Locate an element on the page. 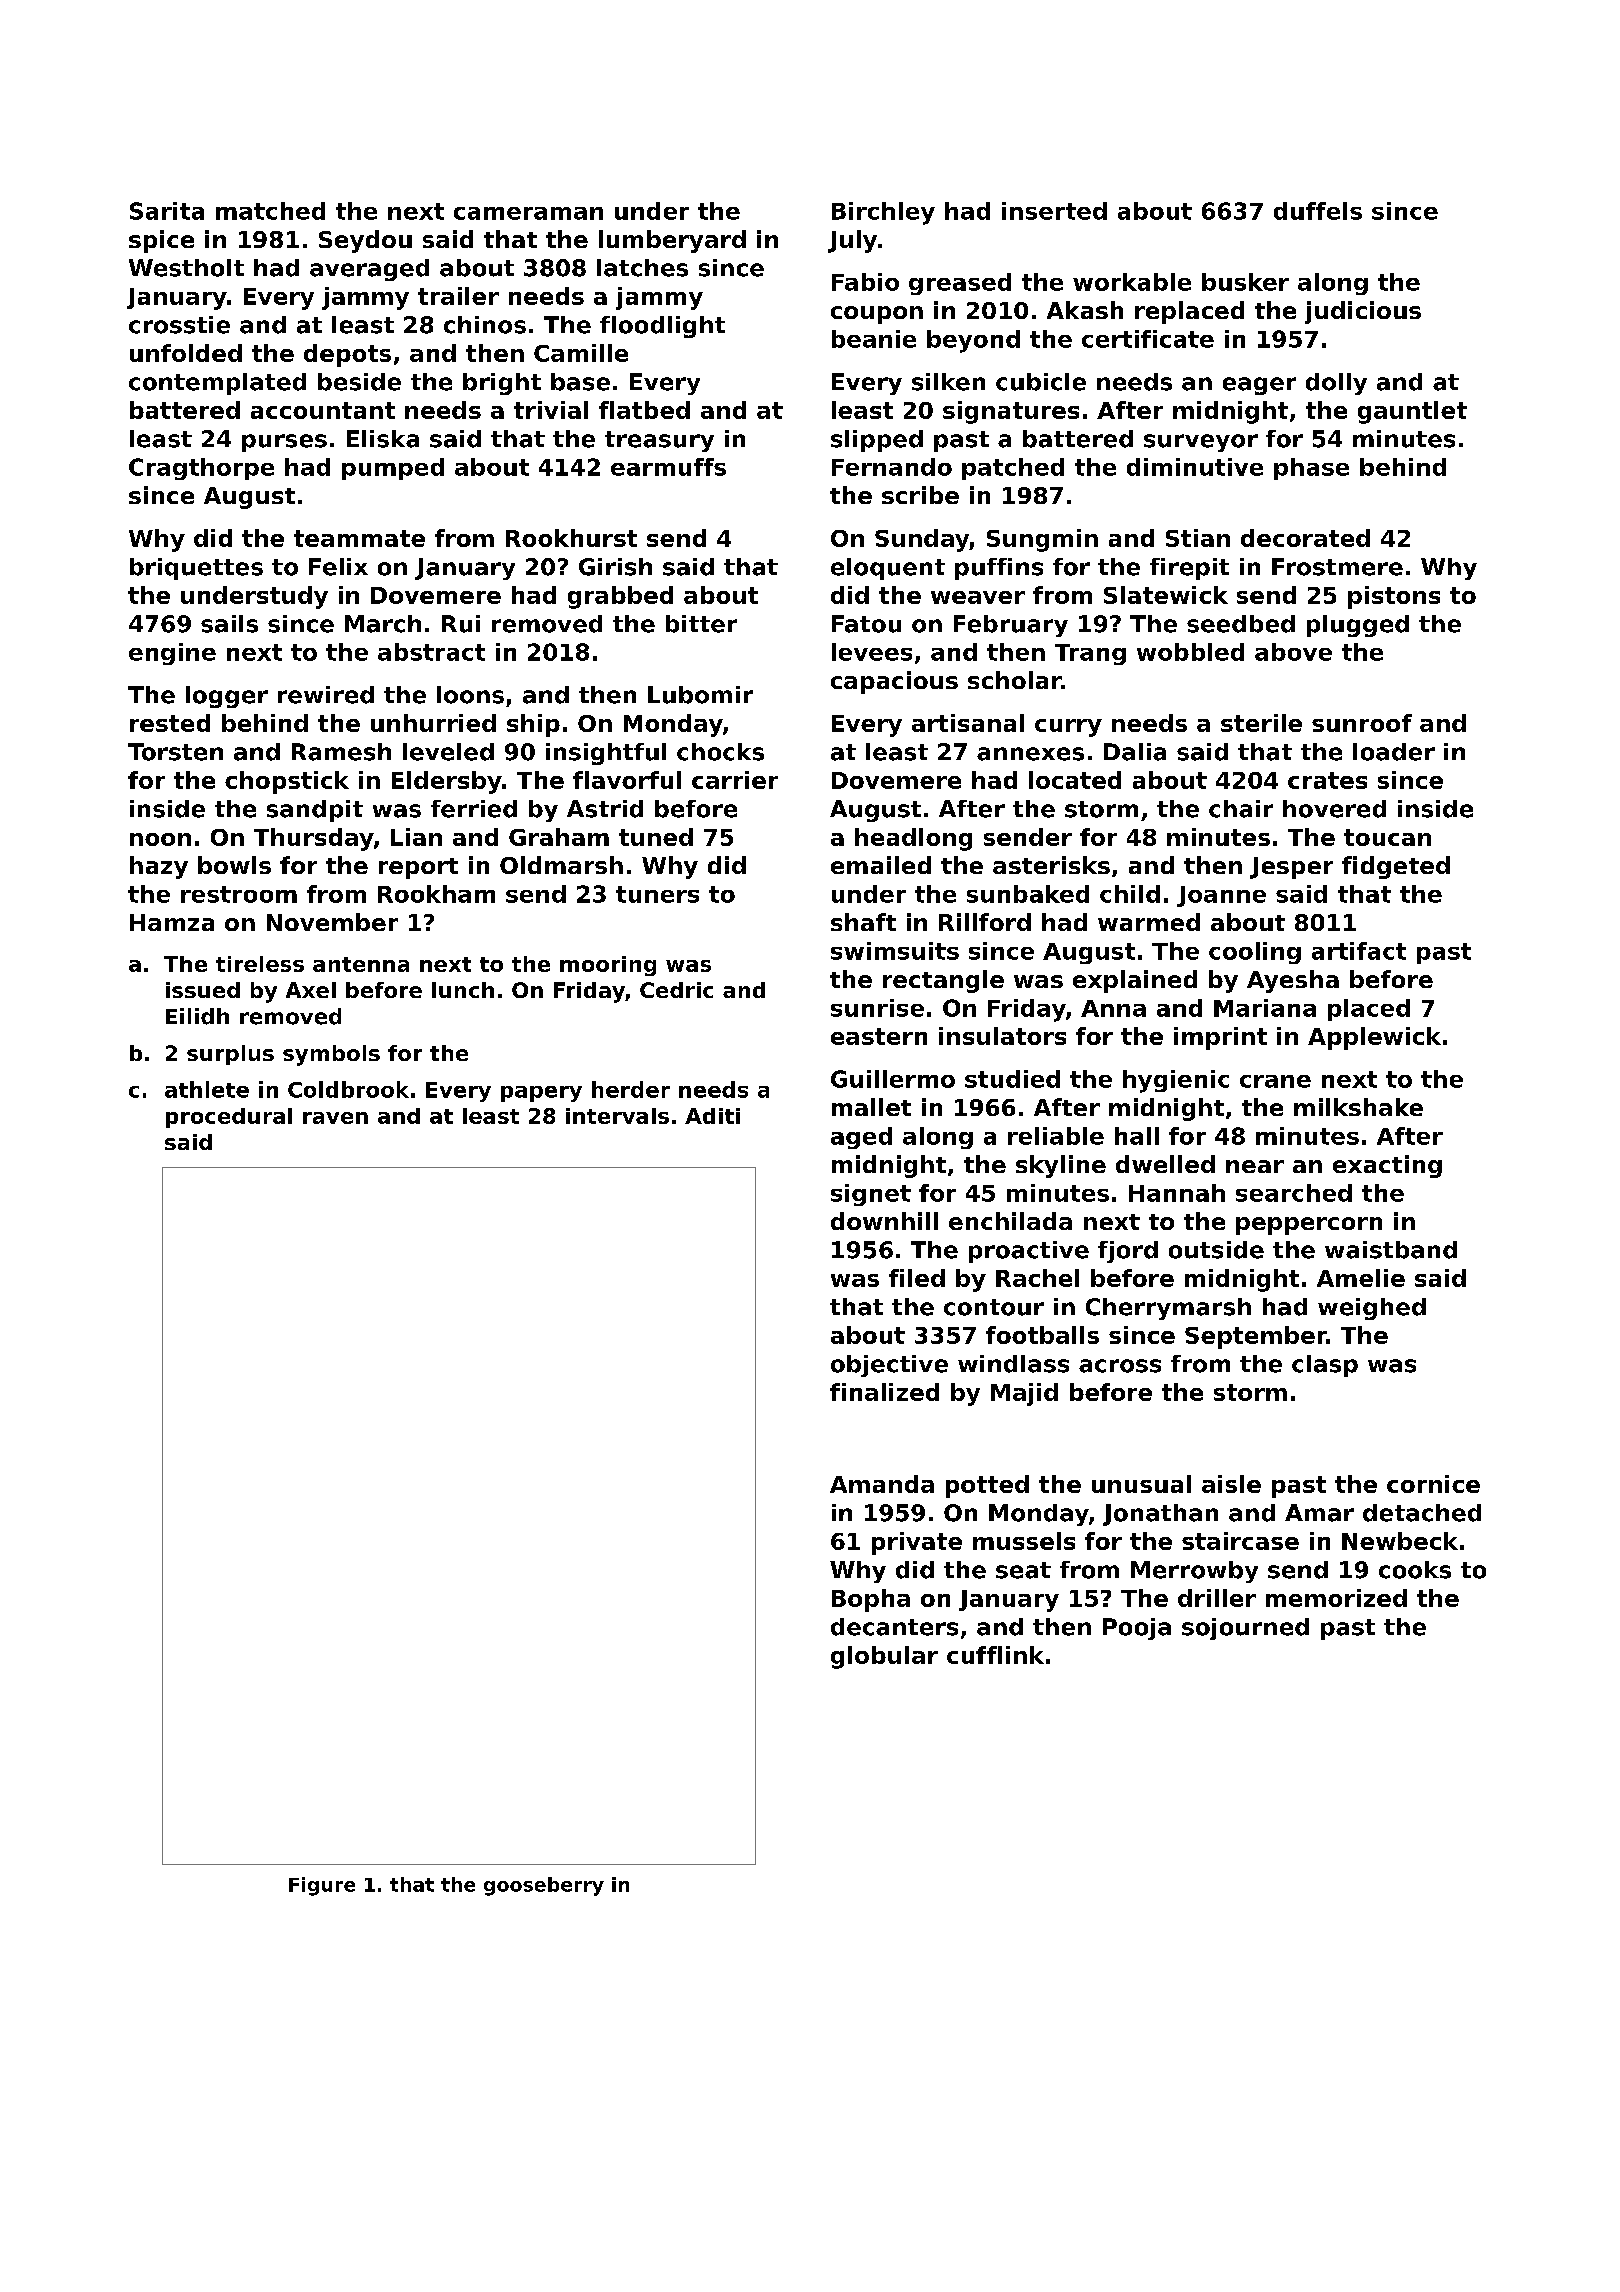 This document has width=1620, height=2292. crane is located at coordinates (1275, 1081).
